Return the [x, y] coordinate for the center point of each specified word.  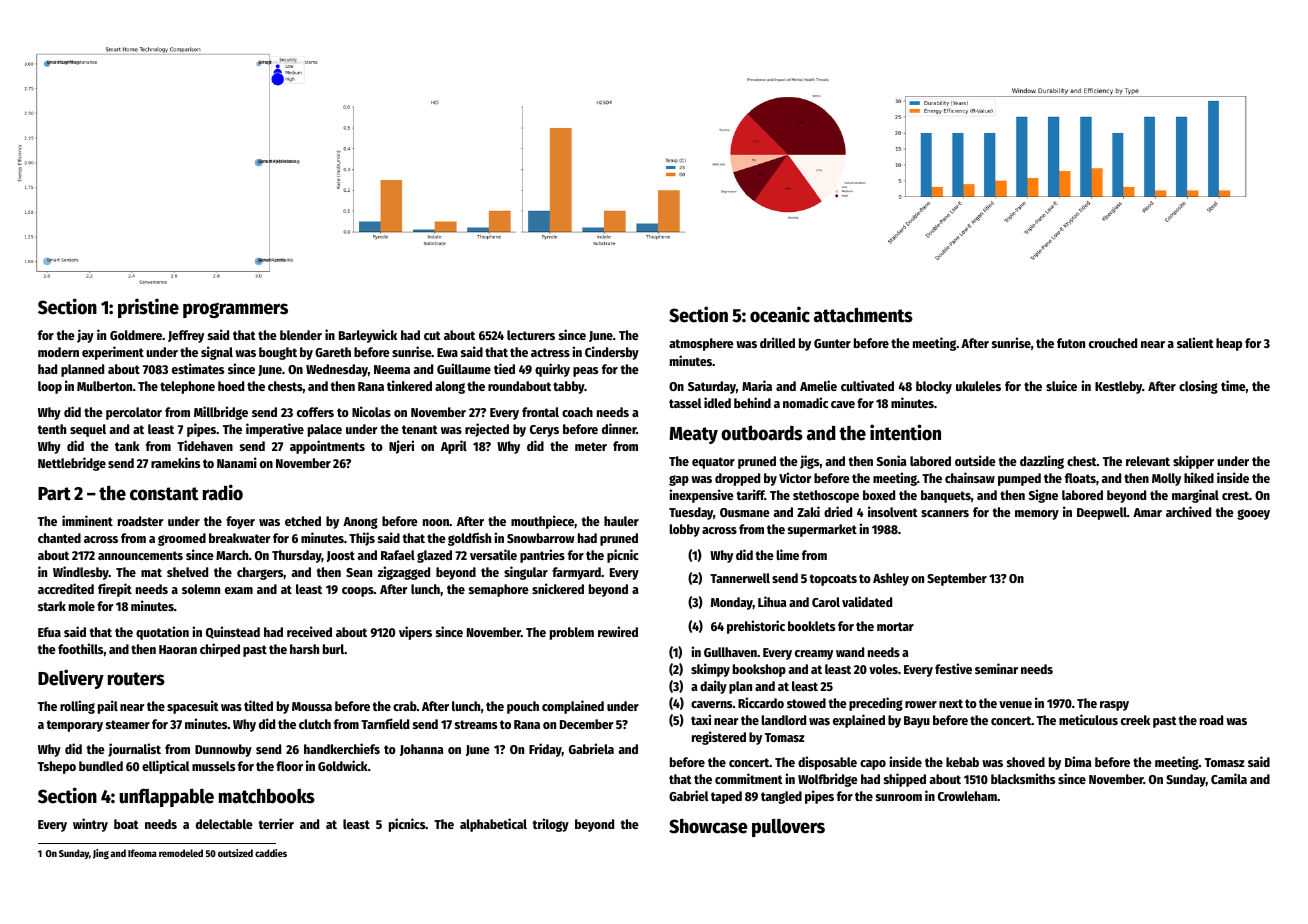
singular [526, 573]
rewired [618, 631]
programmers [235, 310]
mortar [895, 626]
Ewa [447, 352]
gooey [1253, 514]
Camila [1229, 778]
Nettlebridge [72, 464]
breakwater [240, 538]
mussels [213, 766]
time [1233, 385]
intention [905, 432]
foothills [81, 648]
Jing [101, 854]
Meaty [693, 435]
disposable [827, 763]
